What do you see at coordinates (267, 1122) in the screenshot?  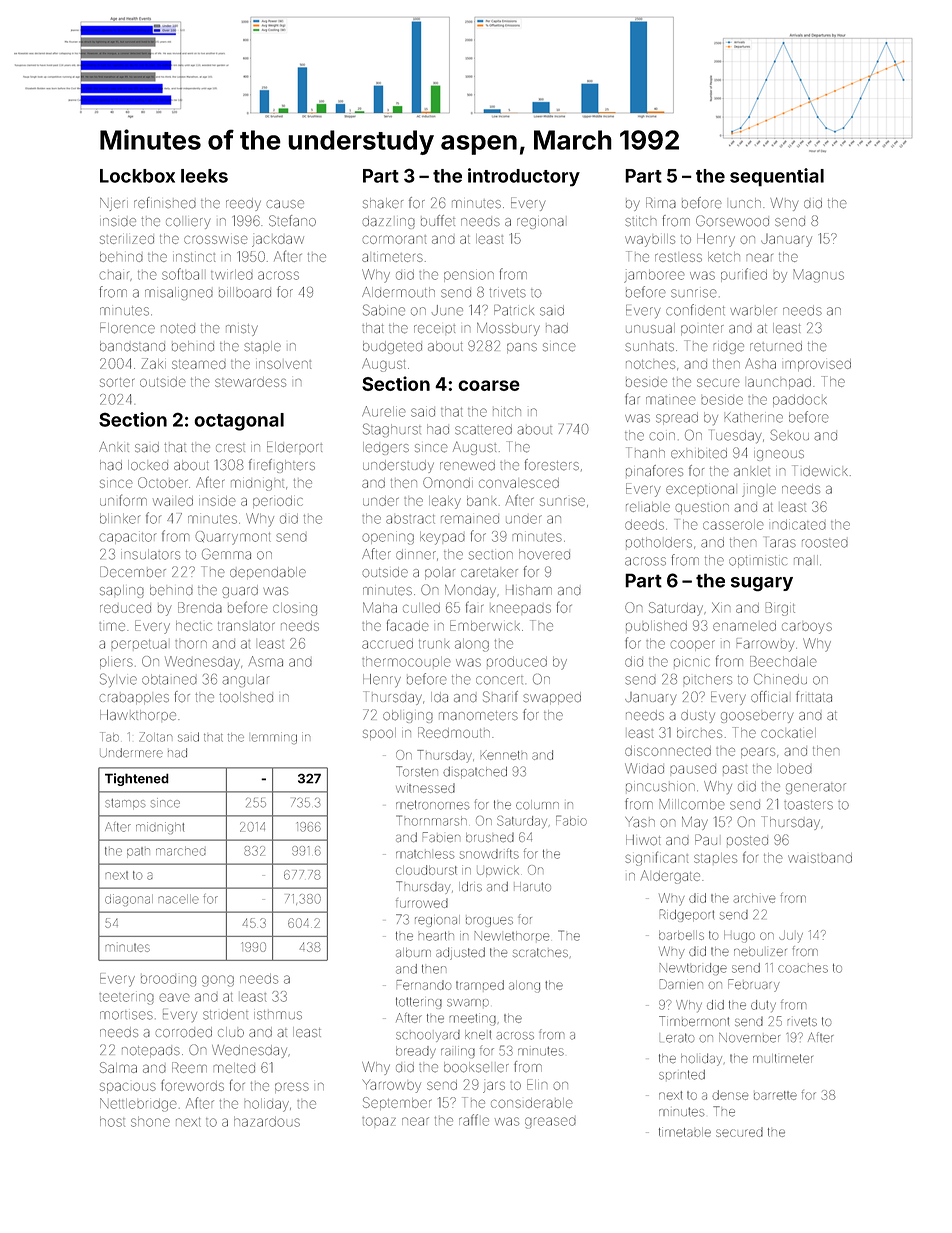 I see `hazardous` at bounding box center [267, 1122].
